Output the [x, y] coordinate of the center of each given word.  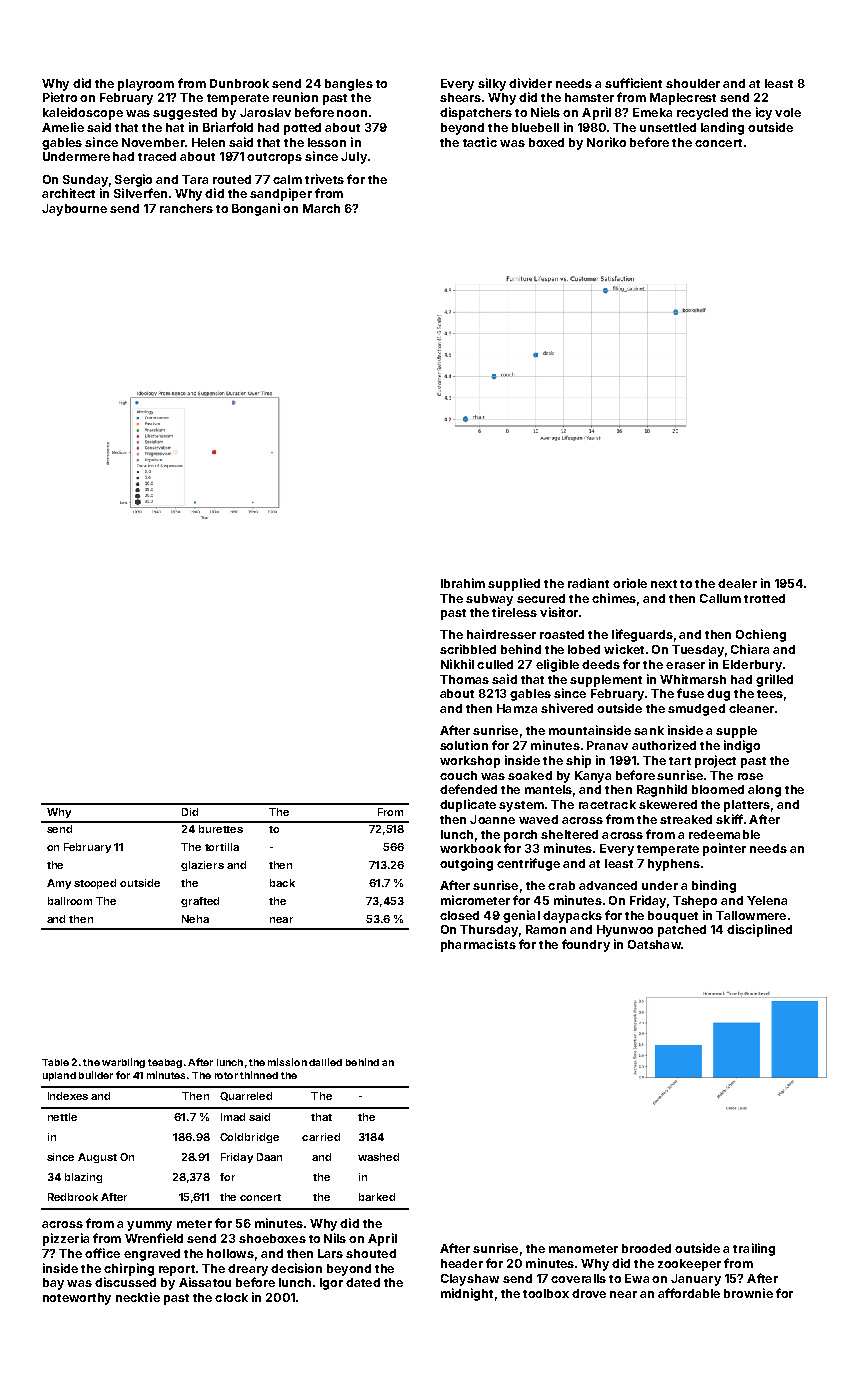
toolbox [546, 1293]
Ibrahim [463, 583]
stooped [95, 884]
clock [231, 1297]
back [282, 883]
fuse [690, 693]
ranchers [186, 208]
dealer [737, 583]
